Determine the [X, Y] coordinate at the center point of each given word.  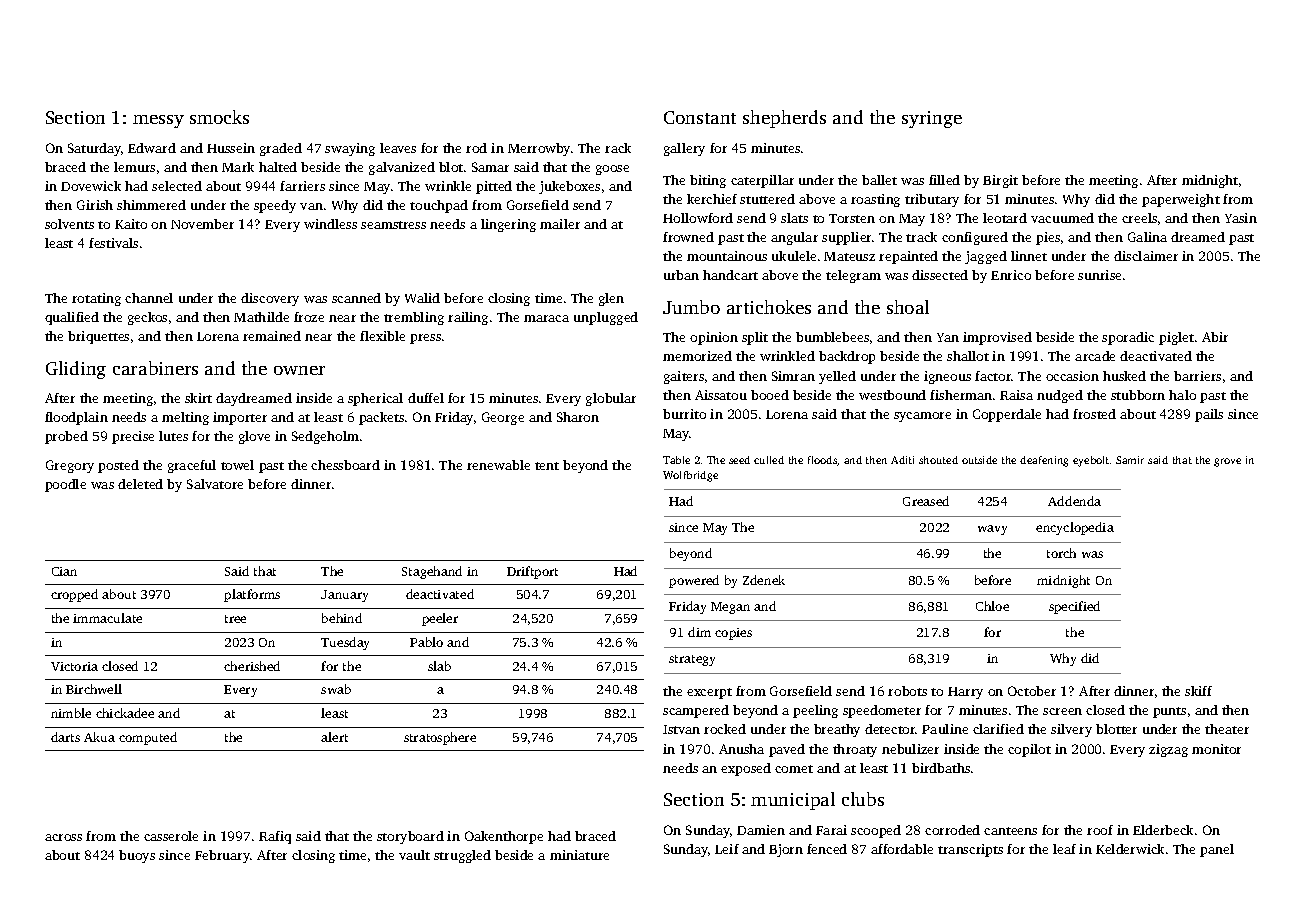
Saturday [94, 149]
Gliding [76, 370]
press [425, 339]
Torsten [852, 218]
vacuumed [1062, 218]
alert [334, 737]
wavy [992, 530]
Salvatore [215, 484]
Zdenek [764, 580]
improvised [997, 338]
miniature [579, 855]
